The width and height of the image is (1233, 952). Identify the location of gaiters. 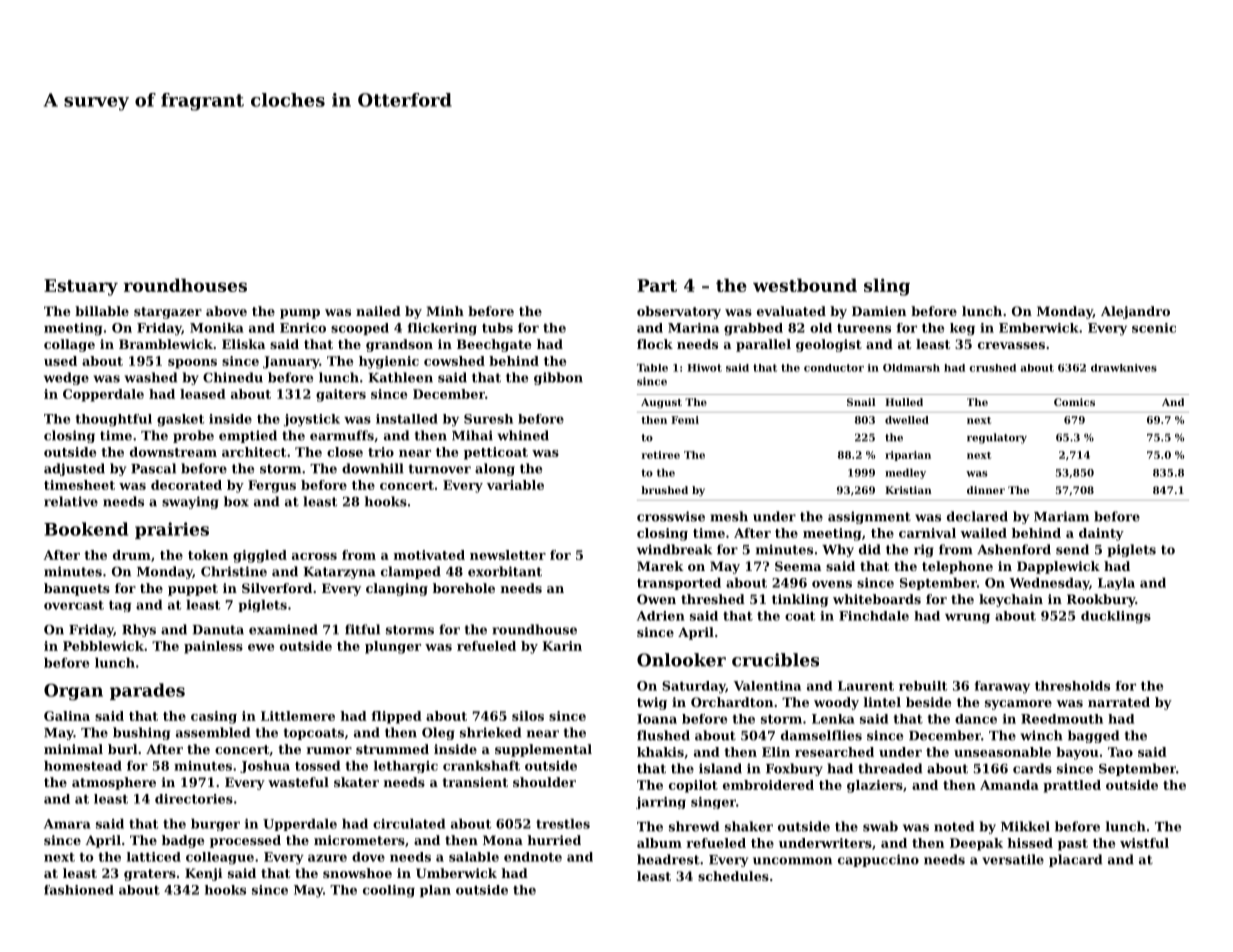
(341, 395).
